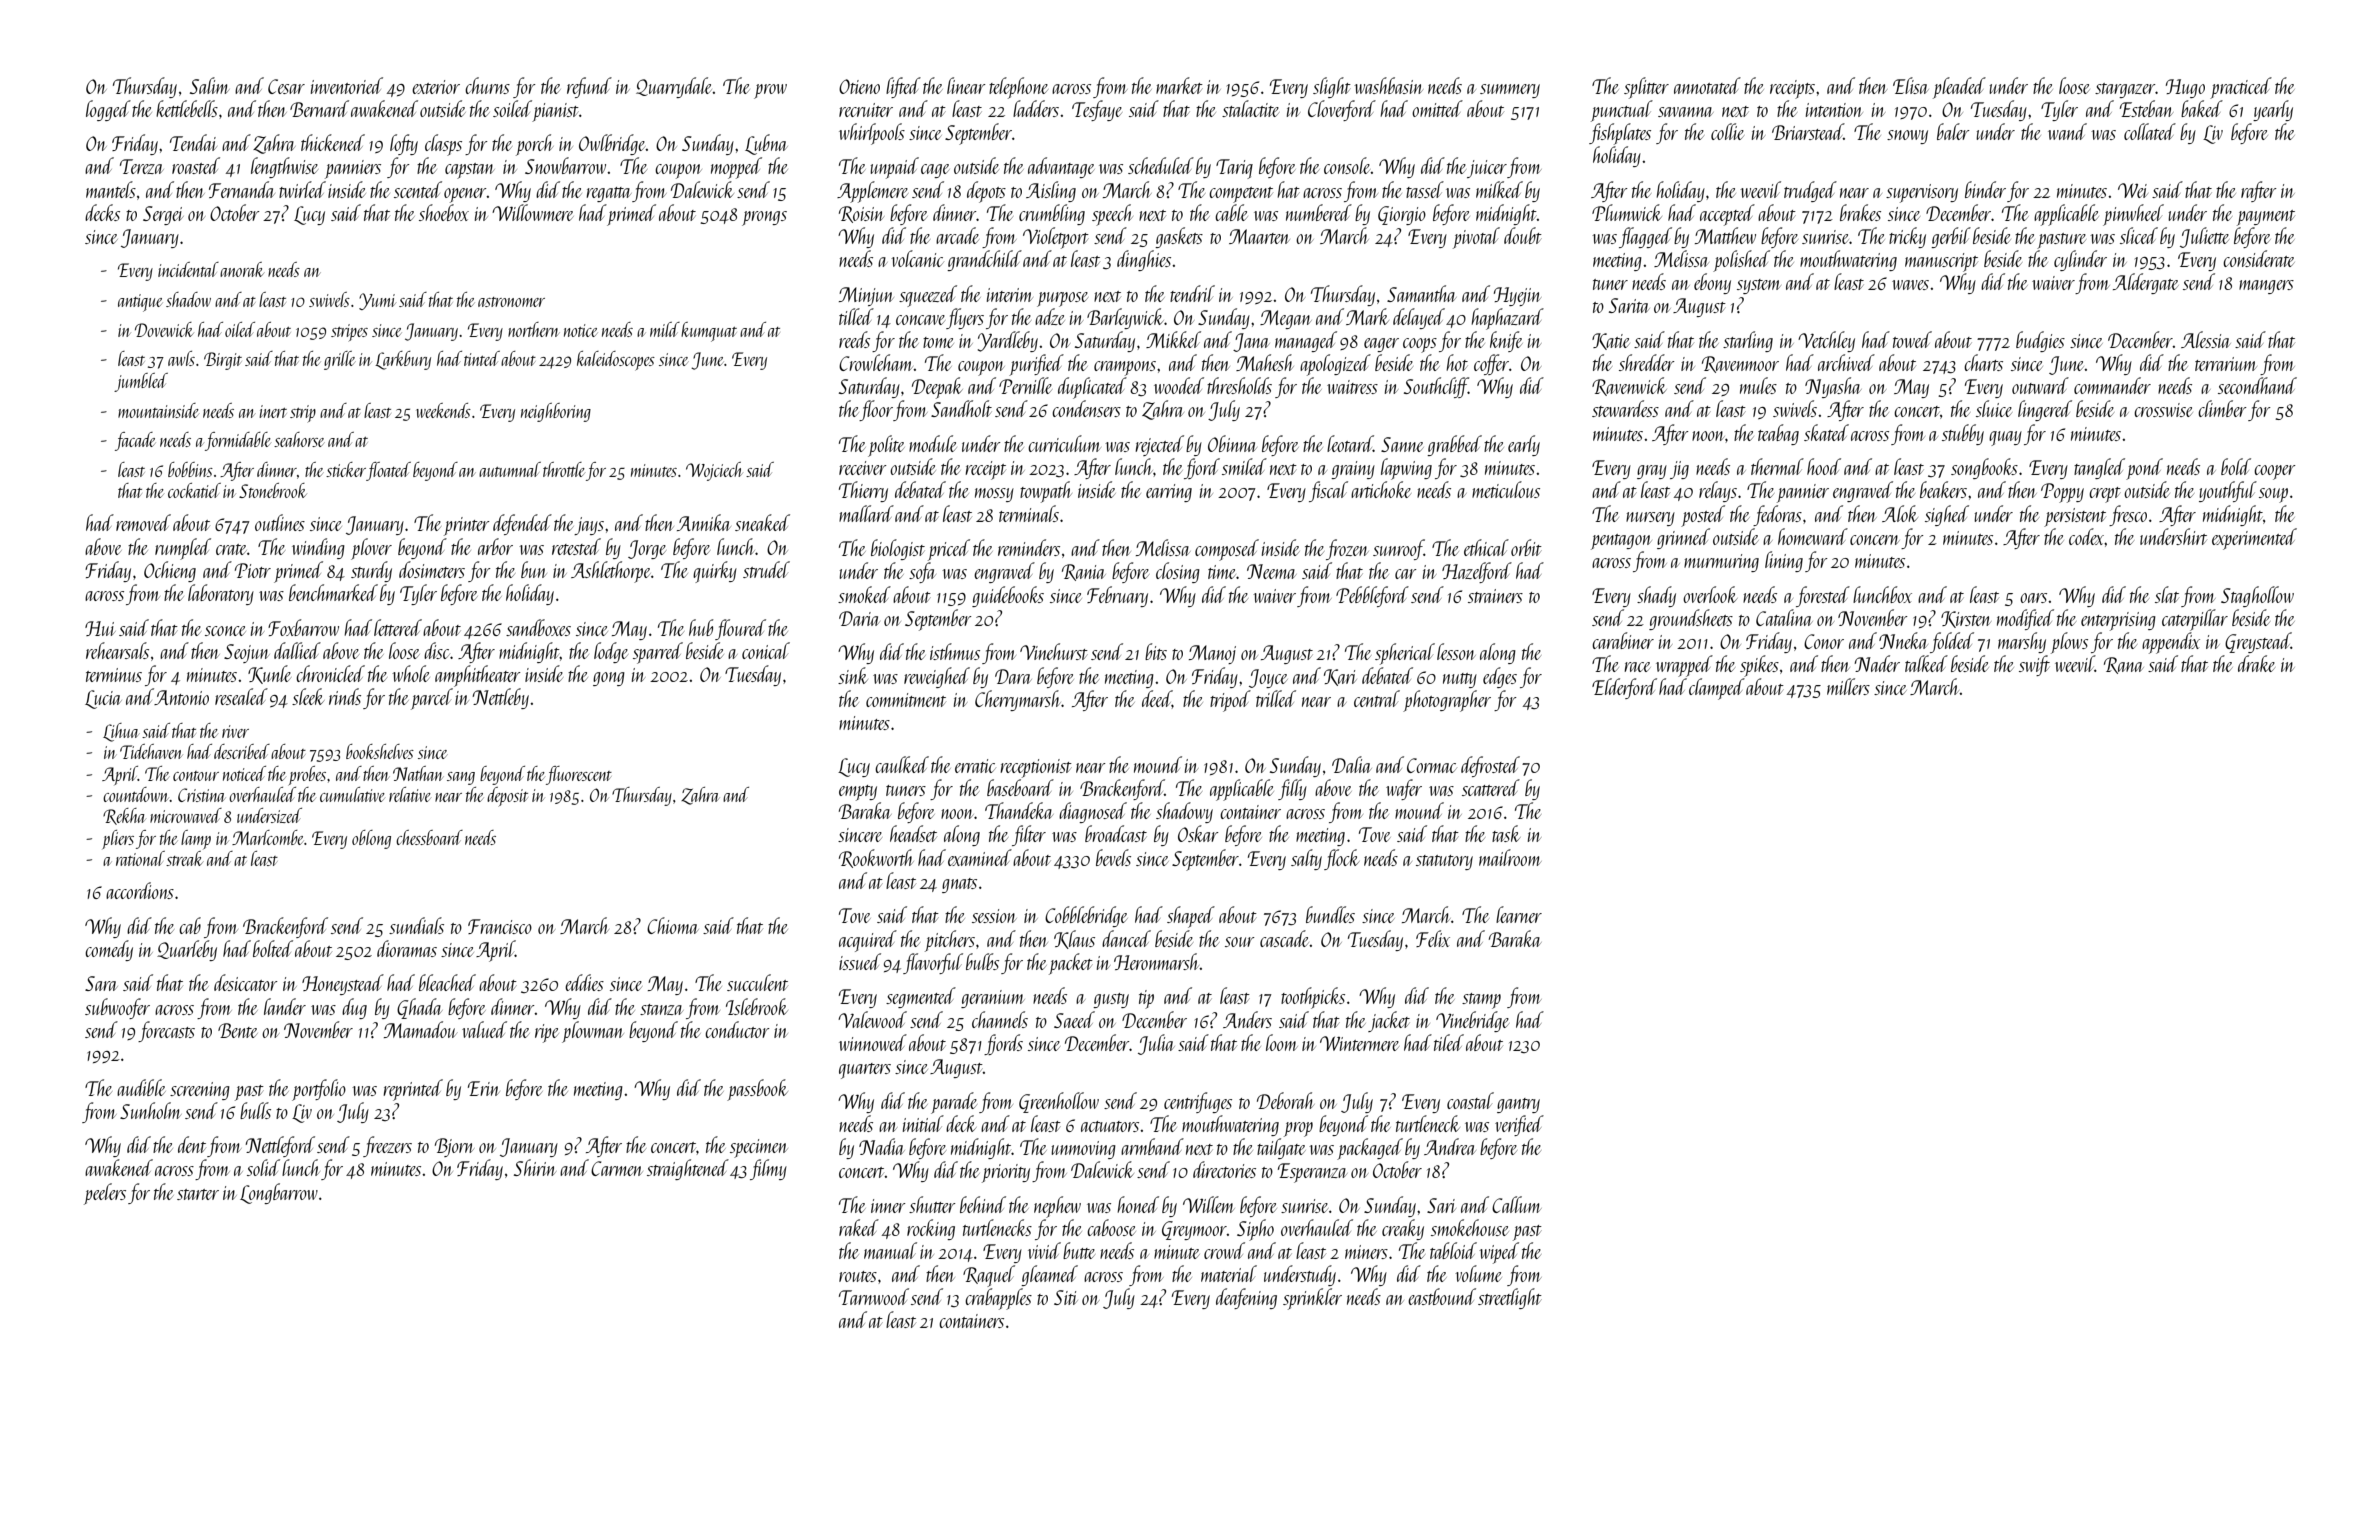 The width and height of the document is (2380, 1540). Describe the element at coordinates (279, 1193) in the document. I see `Longbarrow` at that location.
